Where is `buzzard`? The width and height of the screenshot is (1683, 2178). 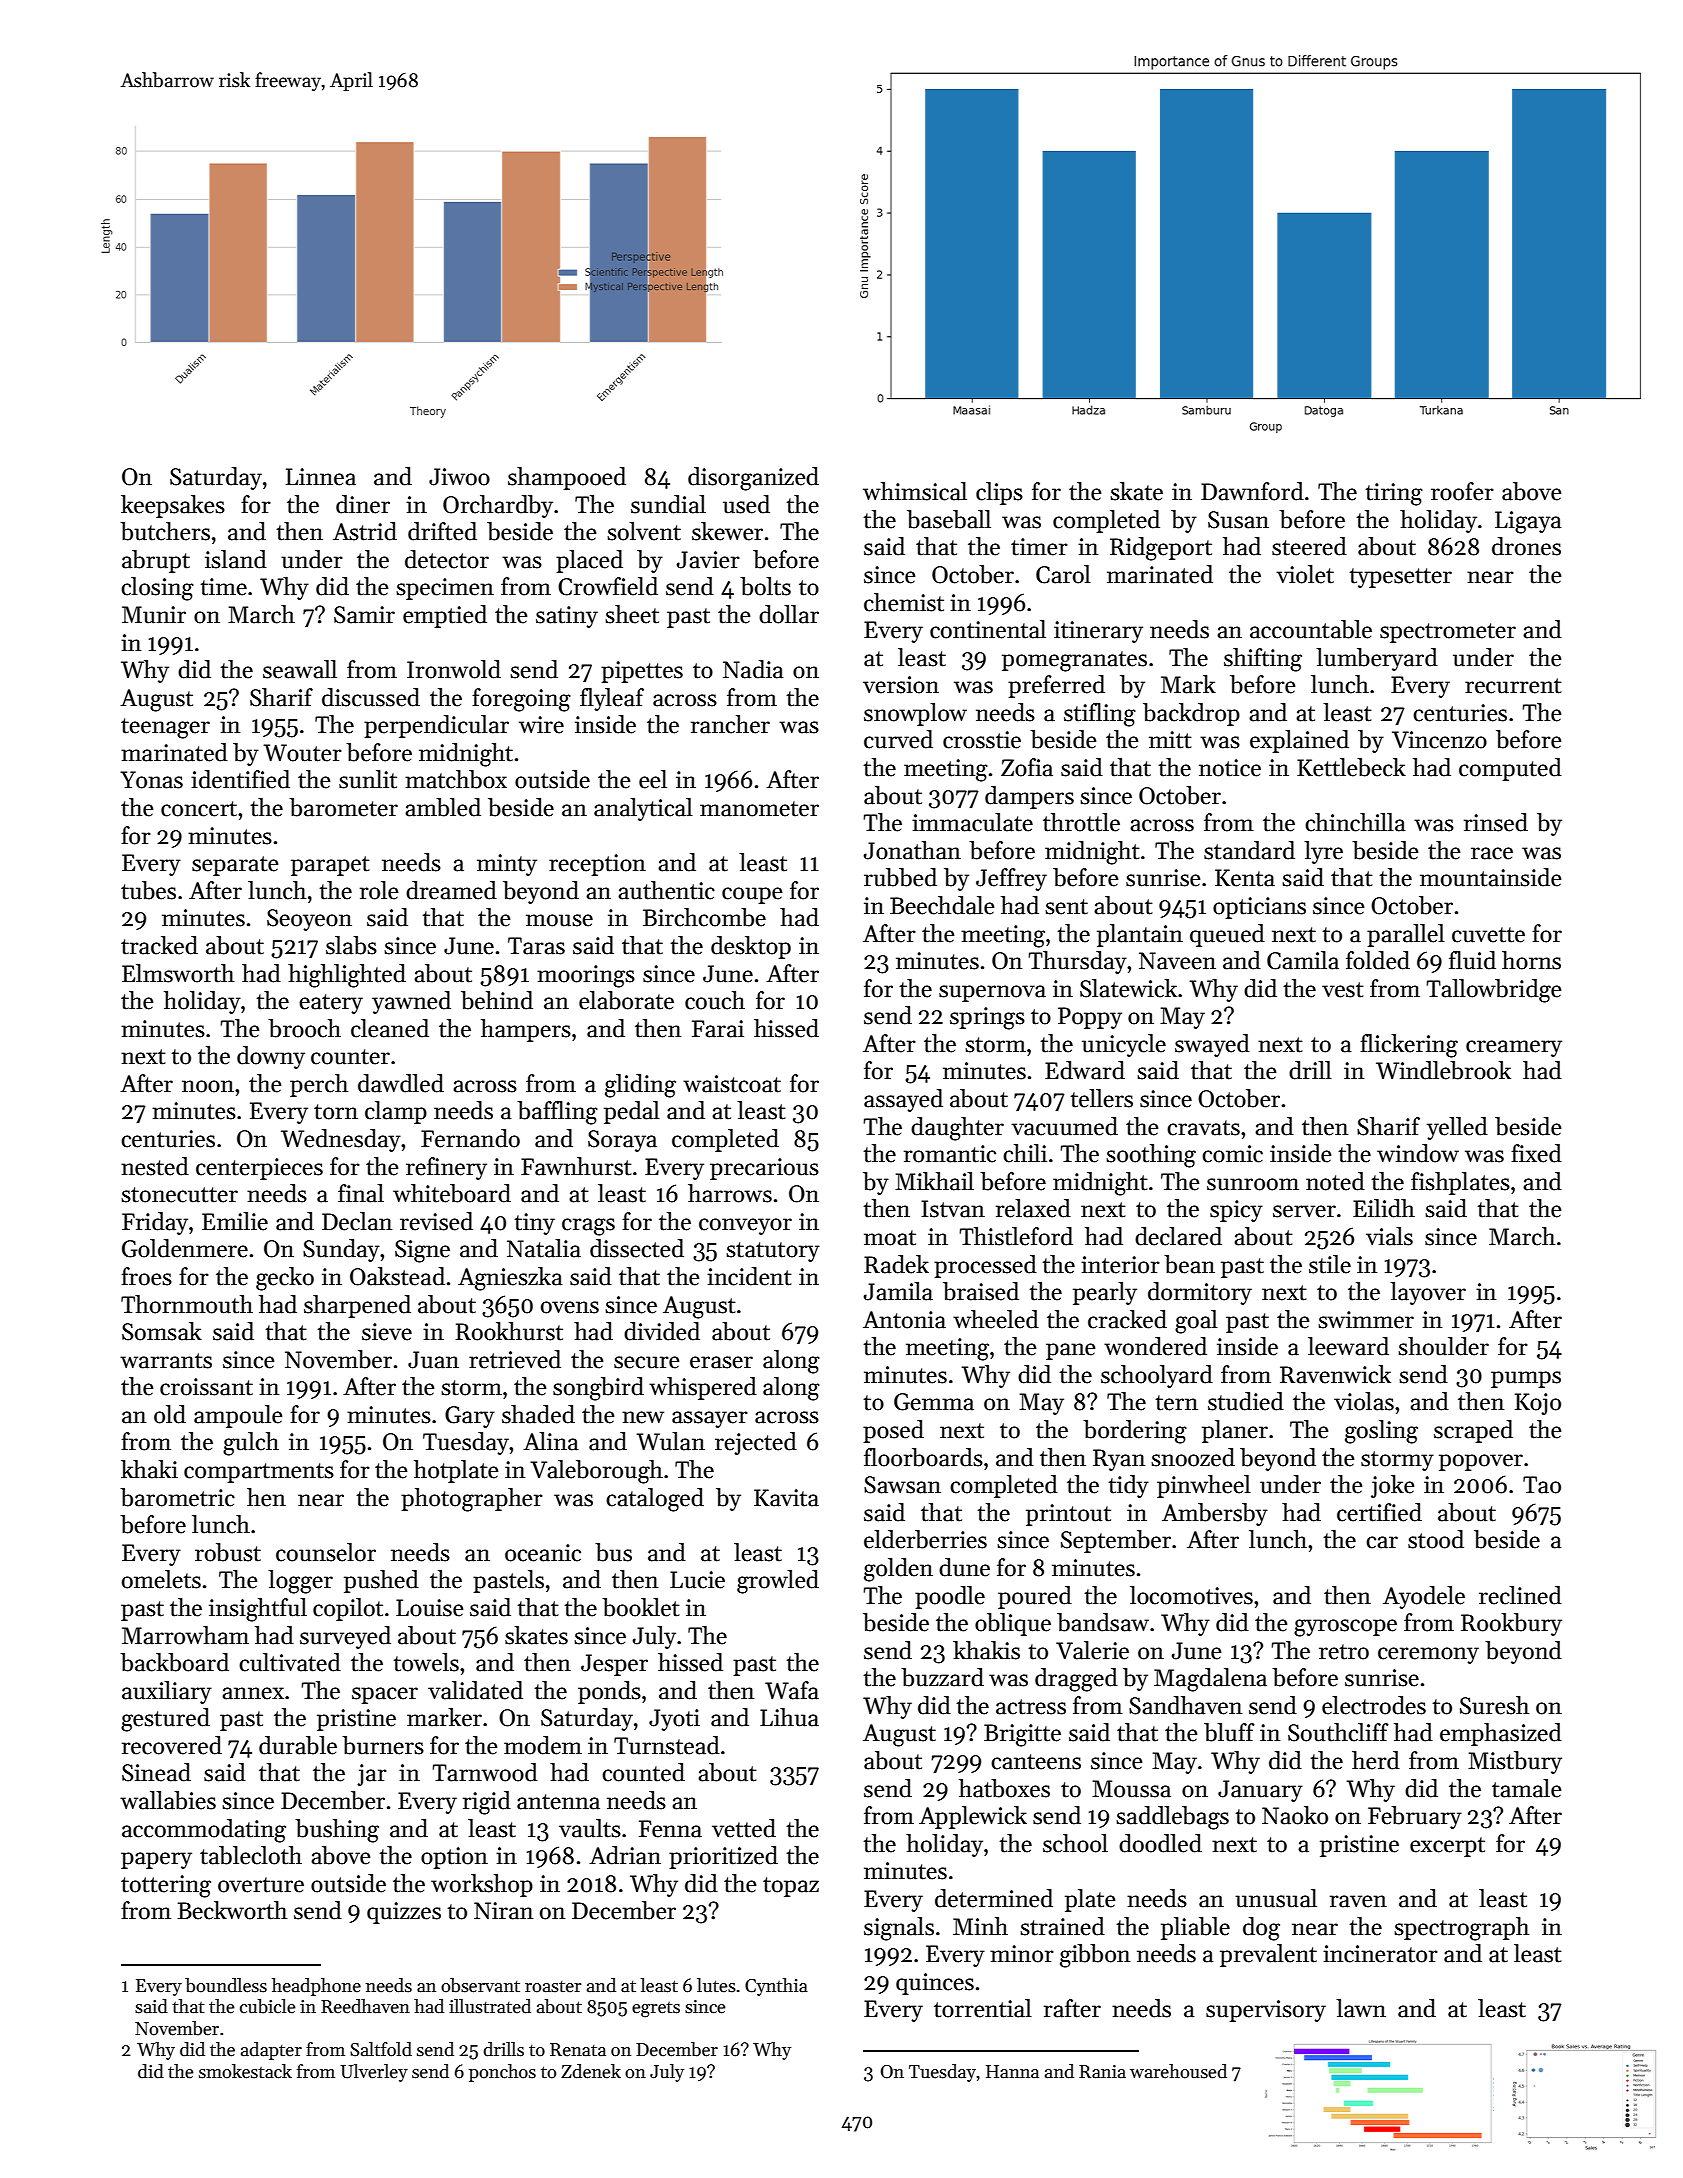
buzzard is located at coordinates (942, 1677).
